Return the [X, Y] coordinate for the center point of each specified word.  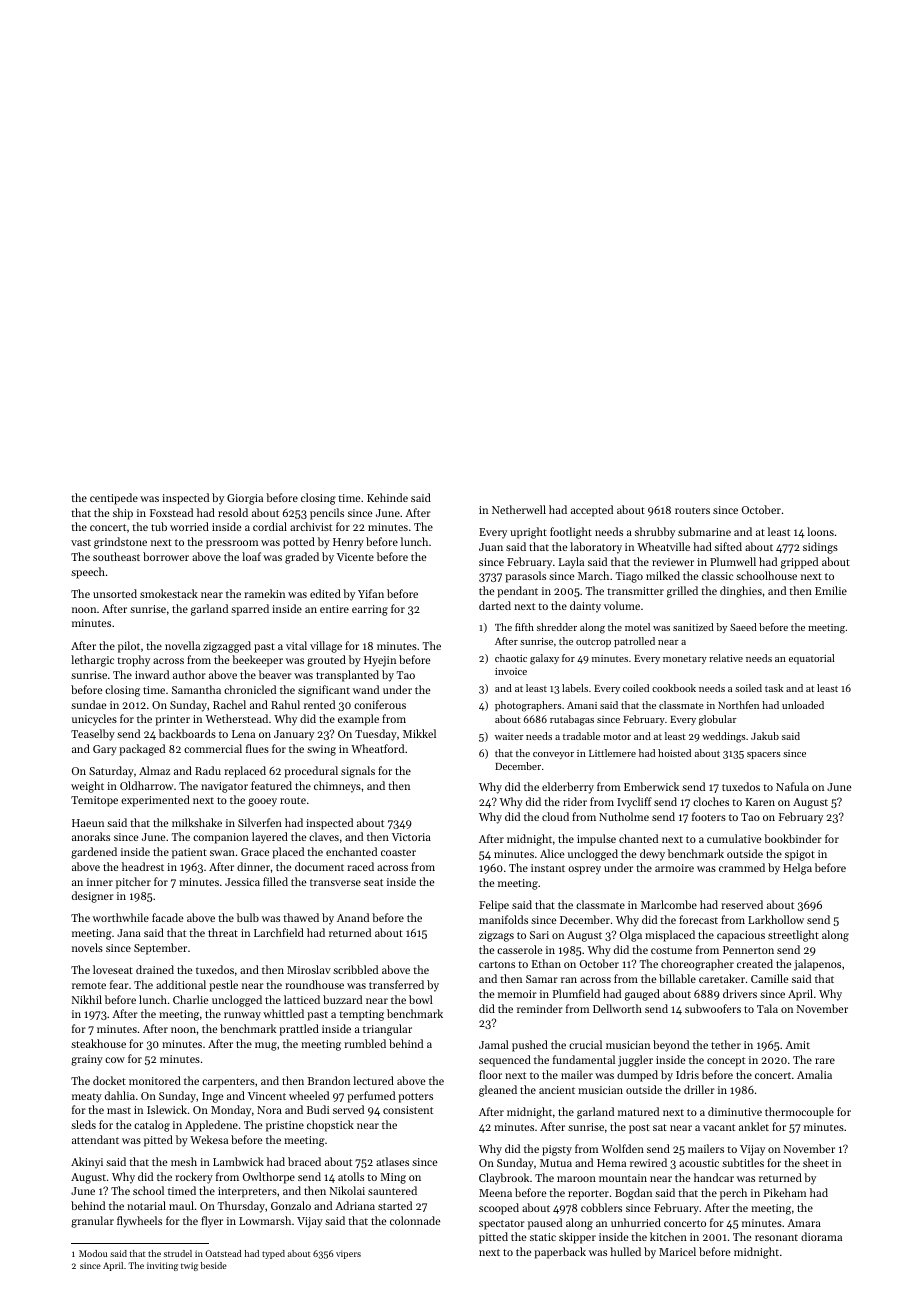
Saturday [111, 772]
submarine [704, 531]
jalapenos [817, 965]
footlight [571, 533]
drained [155, 969]
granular [92, 1222]
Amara [804, 1223]
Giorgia [245, 499]
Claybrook [504, 1179]
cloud [555, 816]
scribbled [355, 969]
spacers [764, 755]
